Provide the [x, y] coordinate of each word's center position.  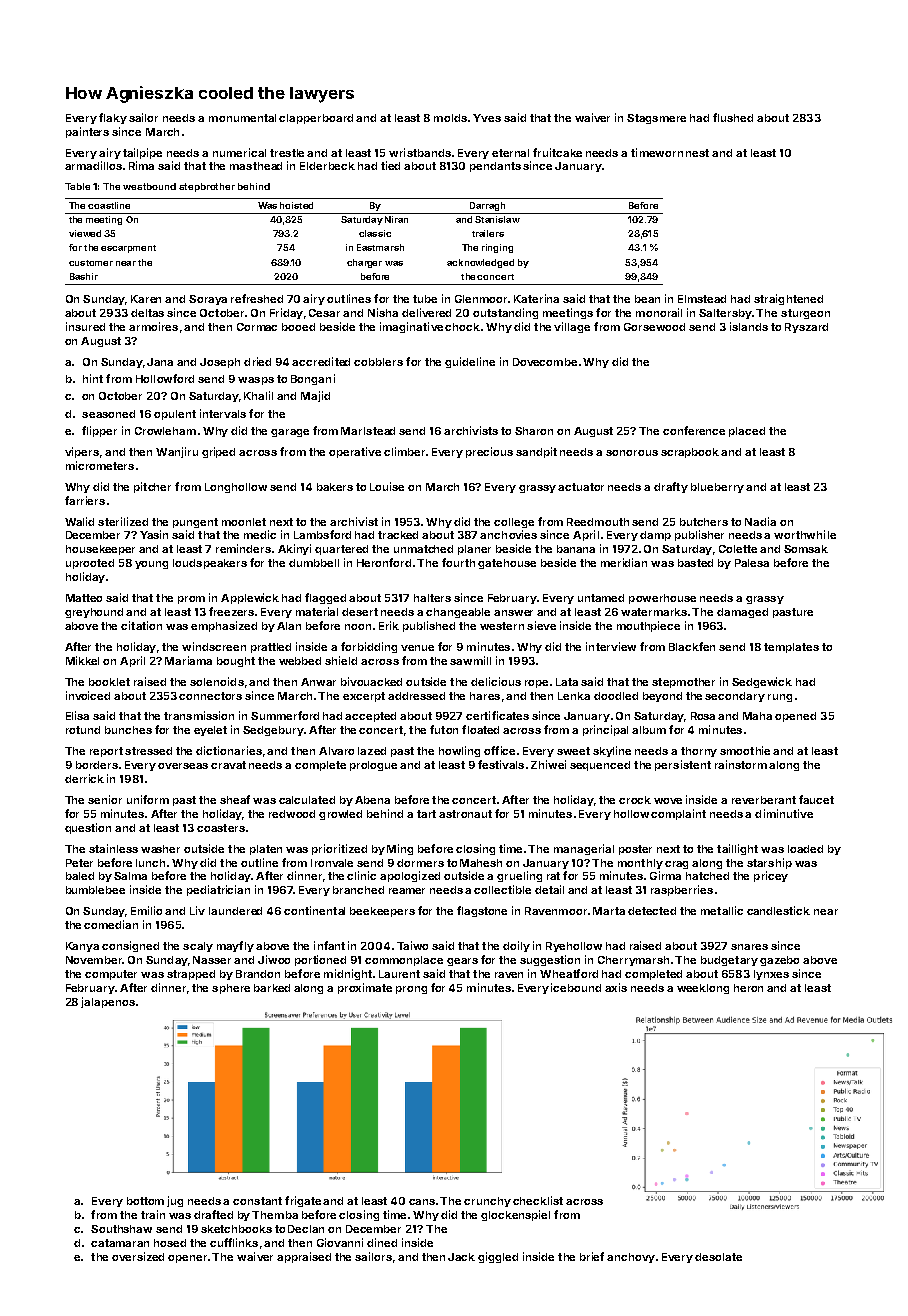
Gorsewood [654, 327]
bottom [145, 1201]
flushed [733, 117]
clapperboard [316, 119]
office [499, 750]
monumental [242, 118]
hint [93, 378]
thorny [699, 752]
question [88, 828]
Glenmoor [481, 299]
